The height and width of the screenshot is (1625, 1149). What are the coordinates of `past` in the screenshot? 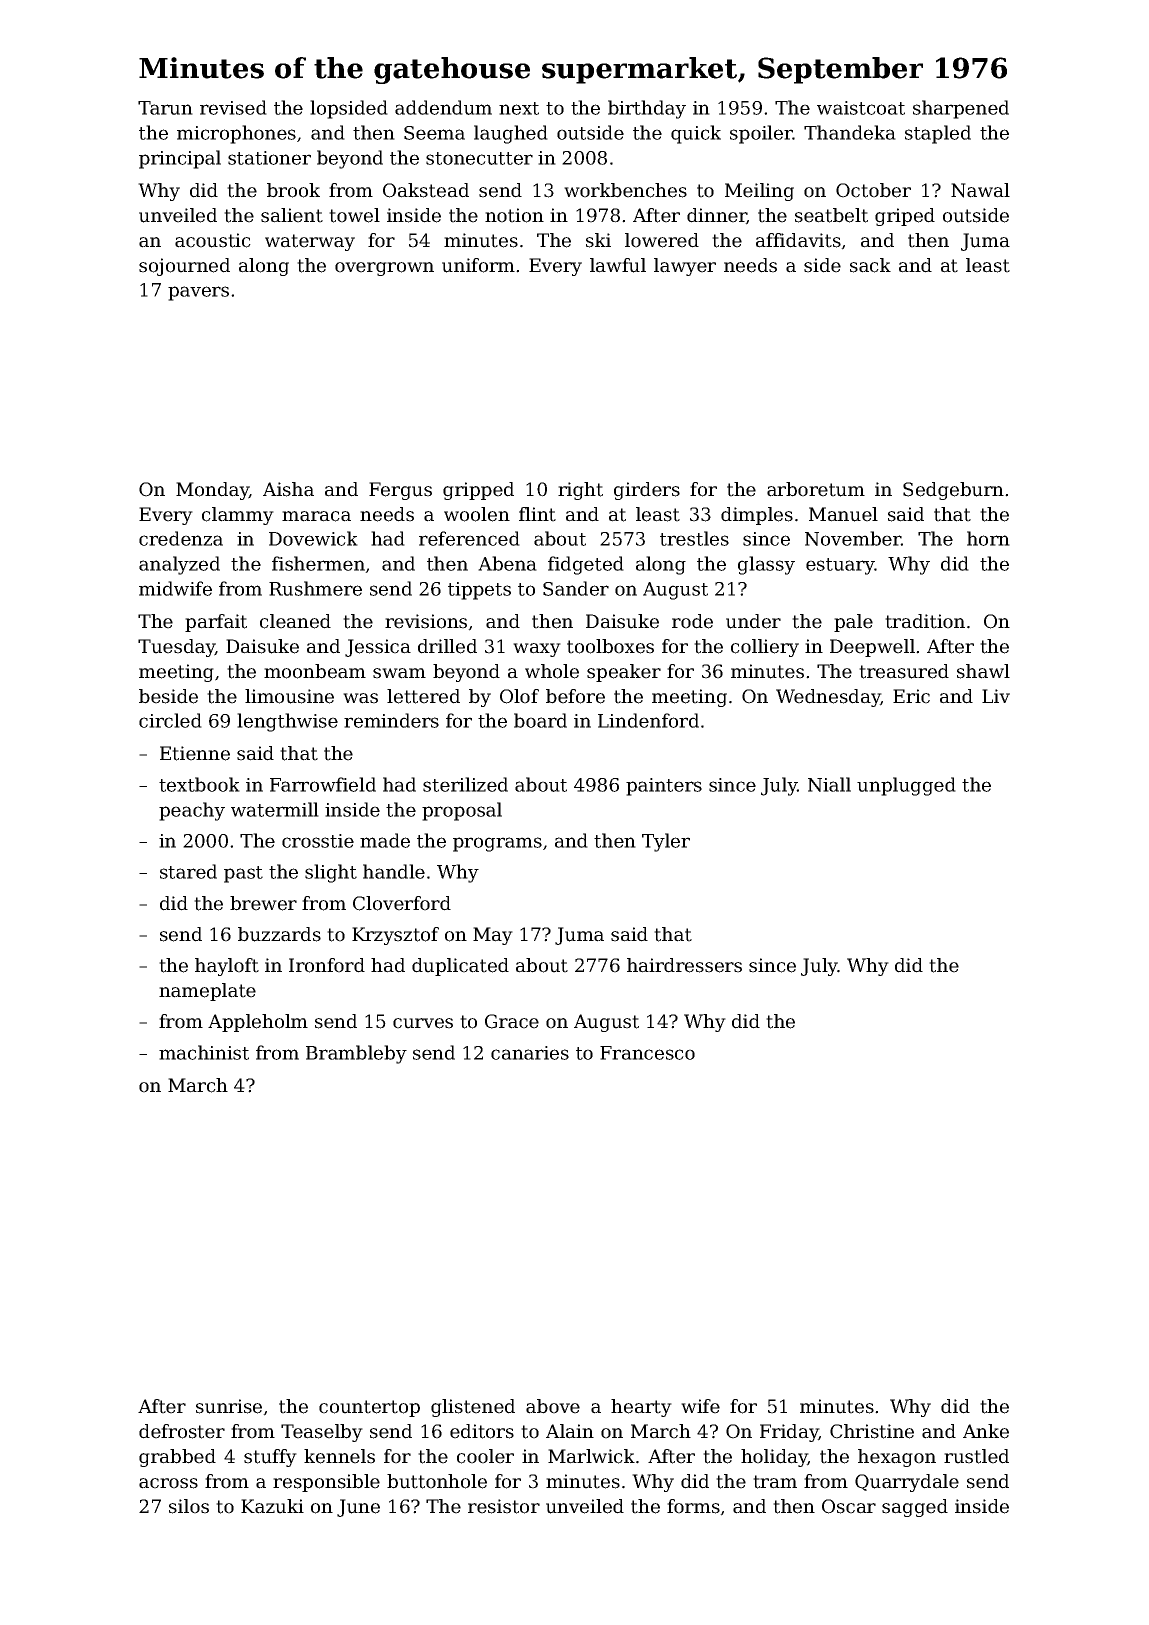 It's located at (243, 874).
